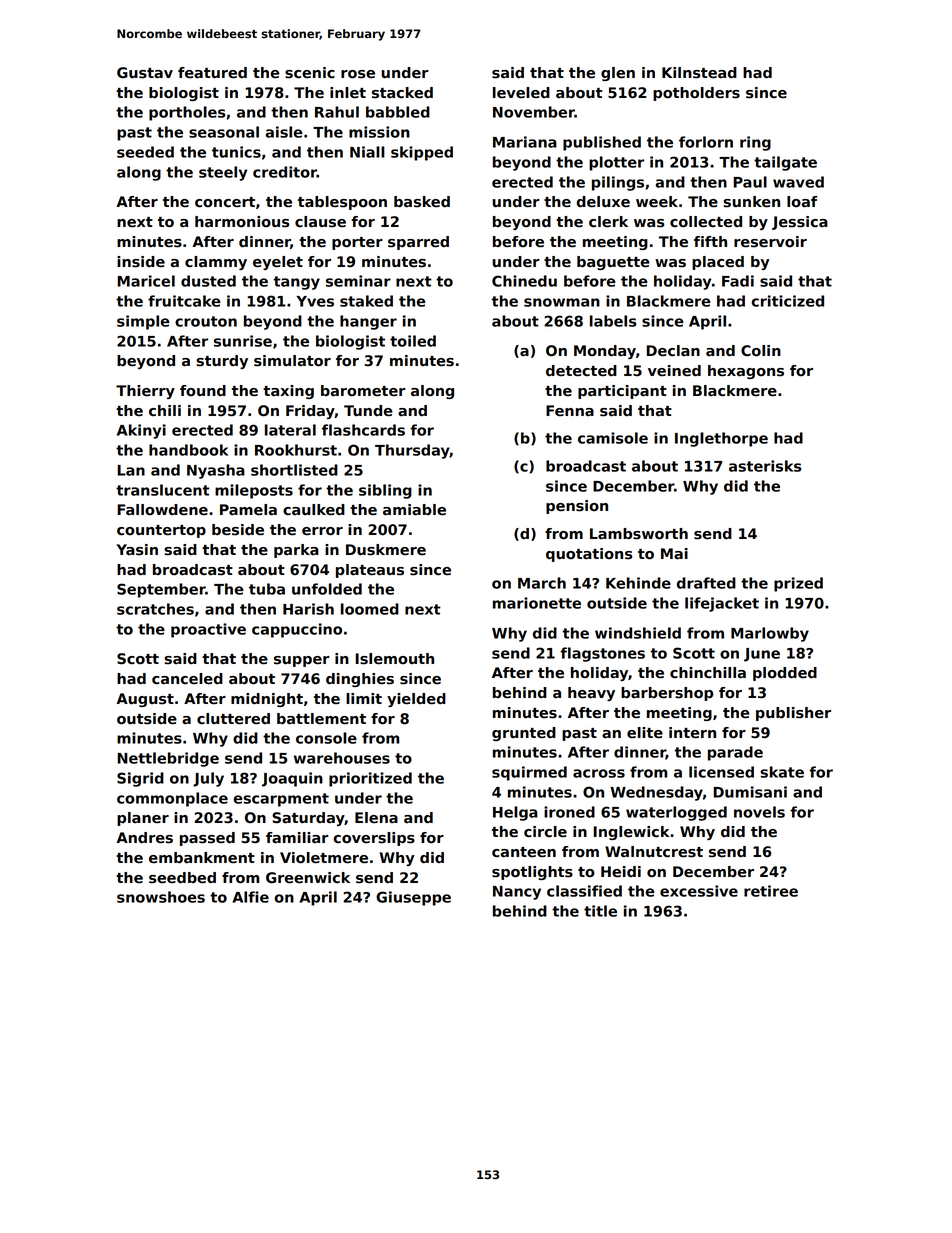 This screenshot has width=952, height=1233. What do you see at coordinates (771, 891) in the screenshot?
I see `retiree` at bounding box center [771, 891].
